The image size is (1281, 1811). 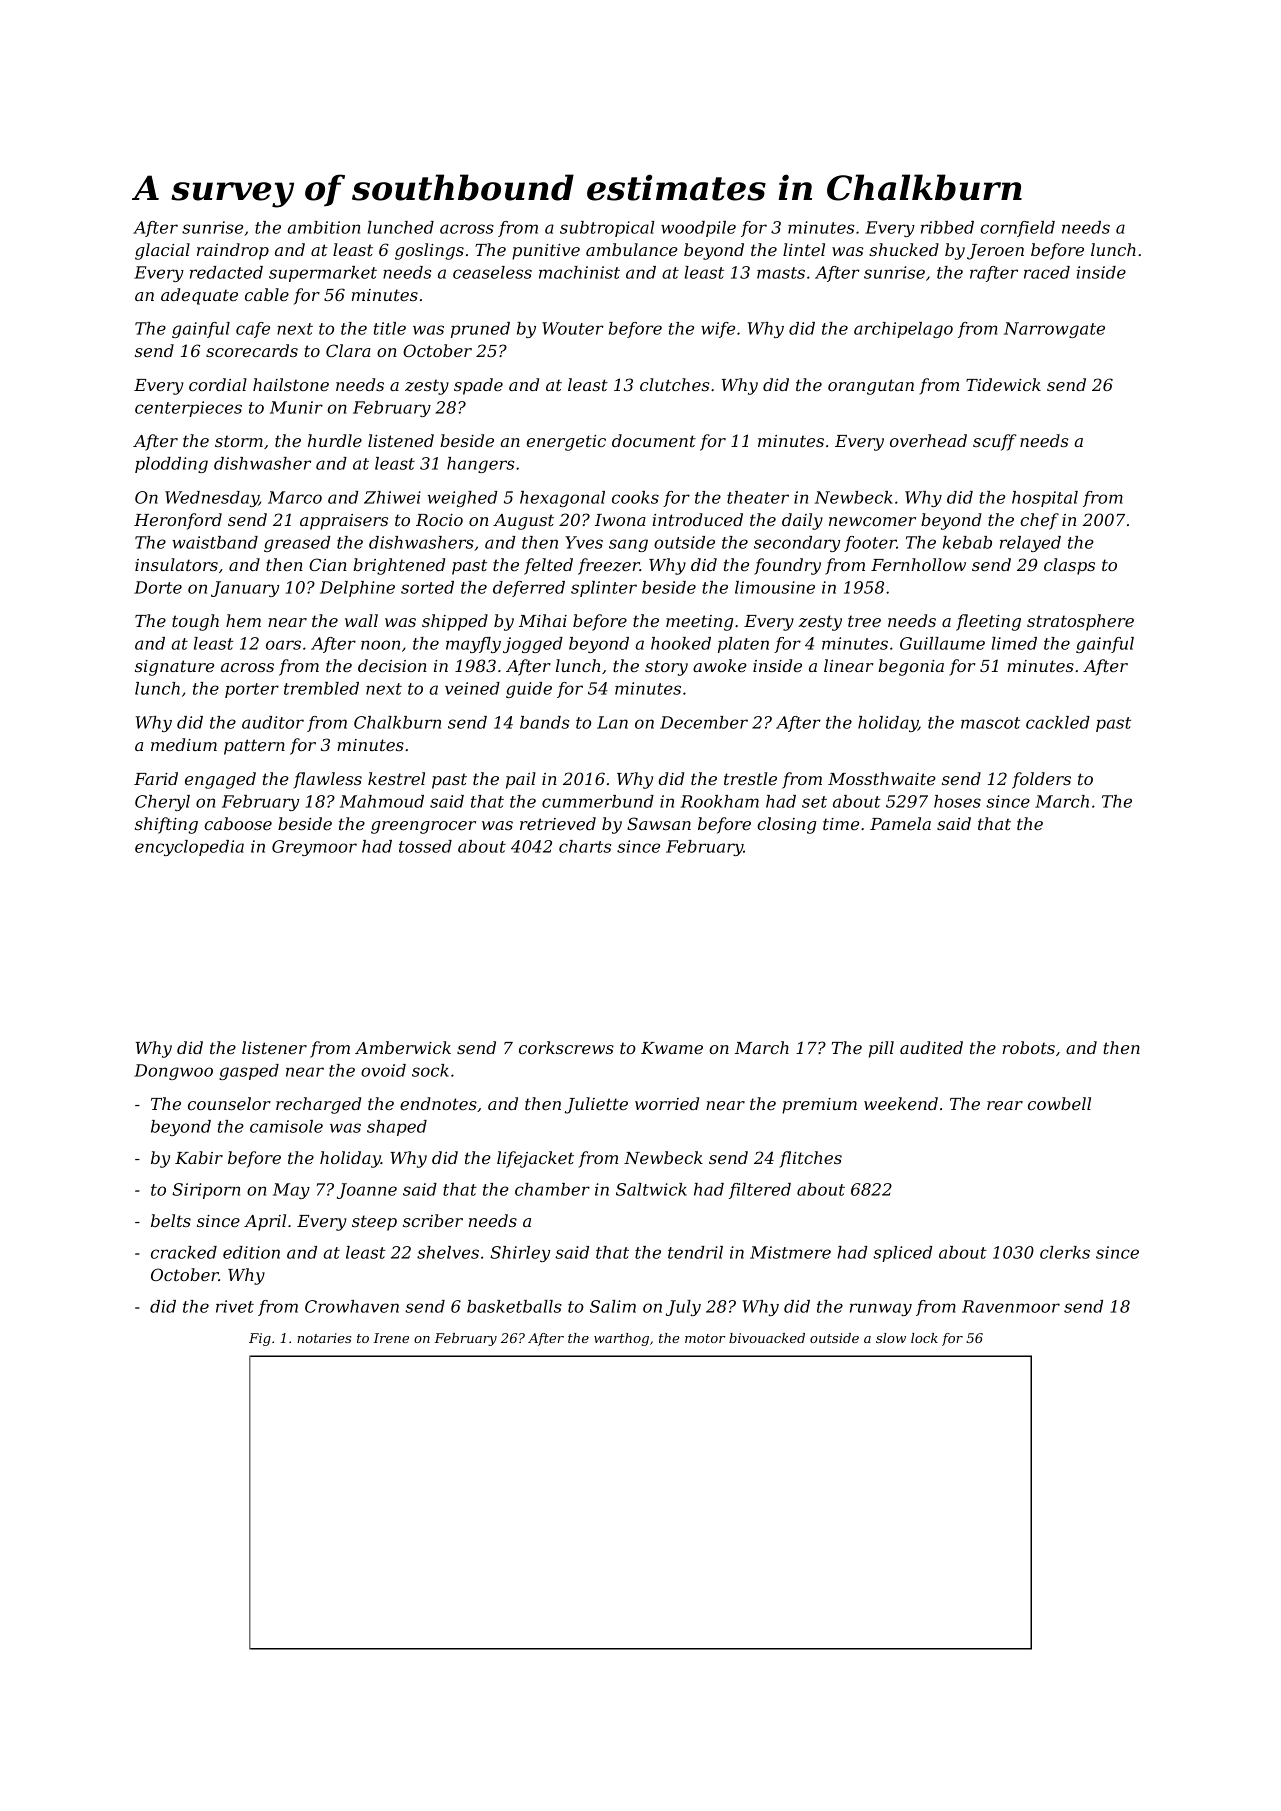 What do you see at coordinates (188, 409) in the document?
I see `centerpieces` at bounding box center [188, 409].
